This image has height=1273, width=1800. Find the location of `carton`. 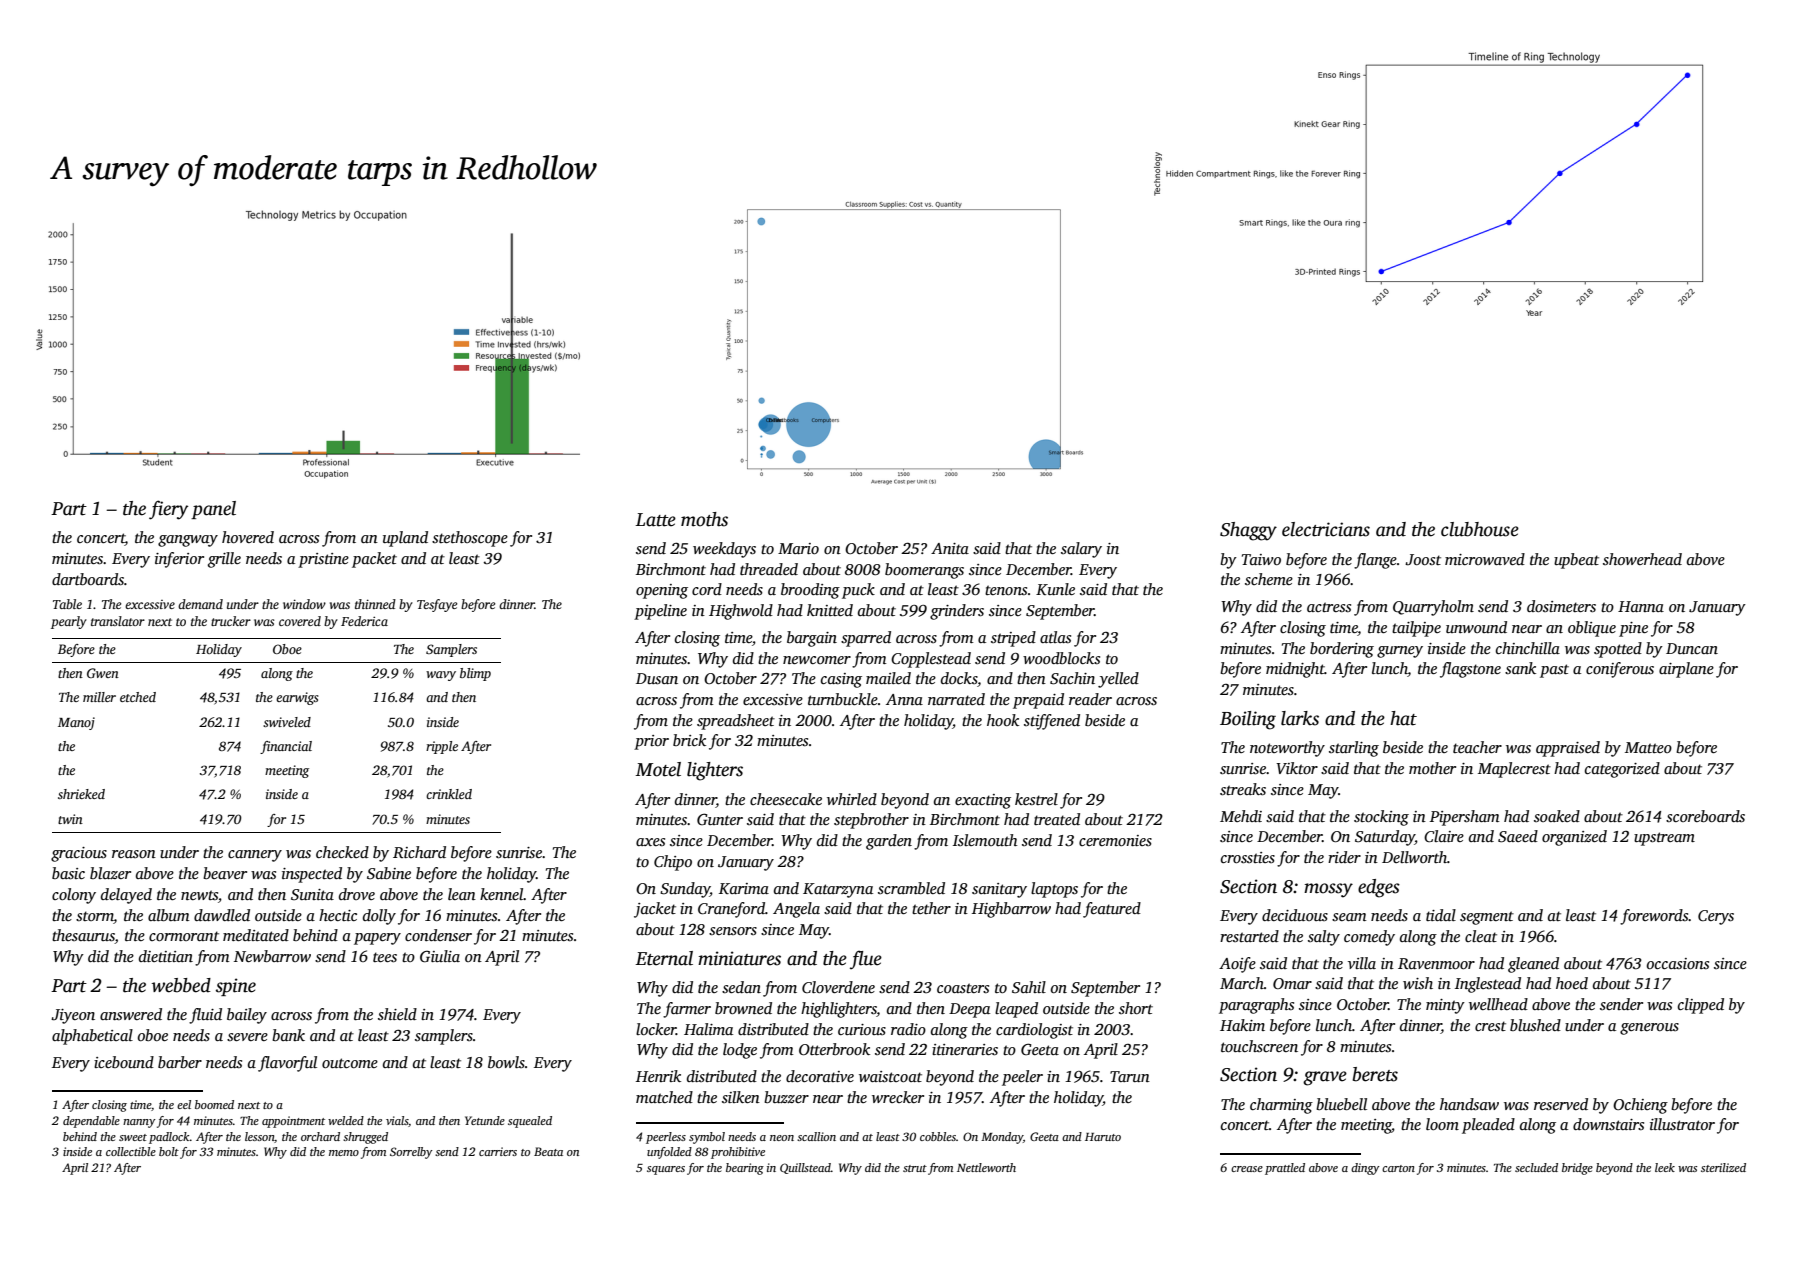

carton is located at coordinates (1398, 1168).
